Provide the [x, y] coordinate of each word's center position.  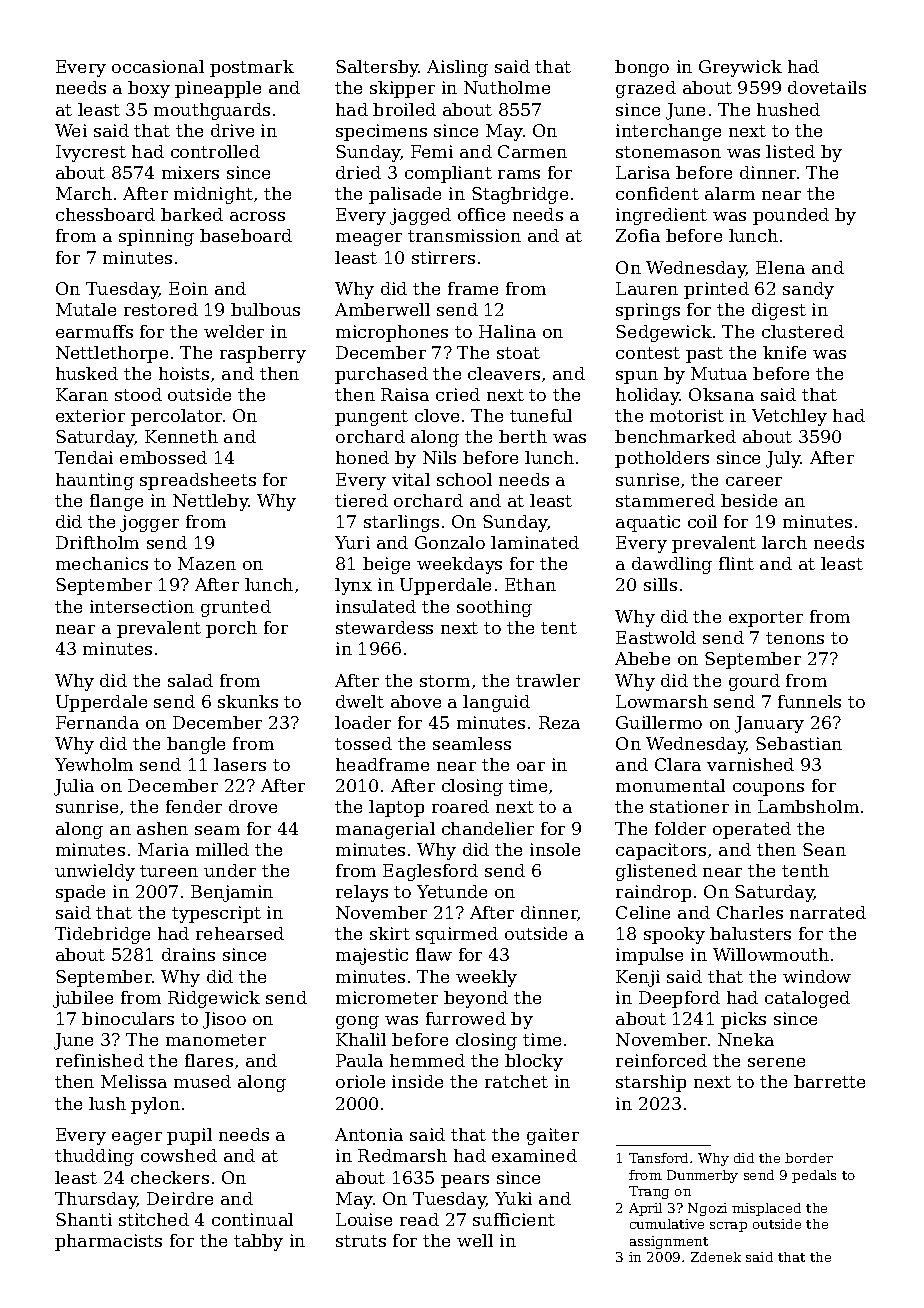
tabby [258, 1242]
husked [87, 373]
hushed [788, 109]
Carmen [532, 151]
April [645, 1209]
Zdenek [716, 1257]
